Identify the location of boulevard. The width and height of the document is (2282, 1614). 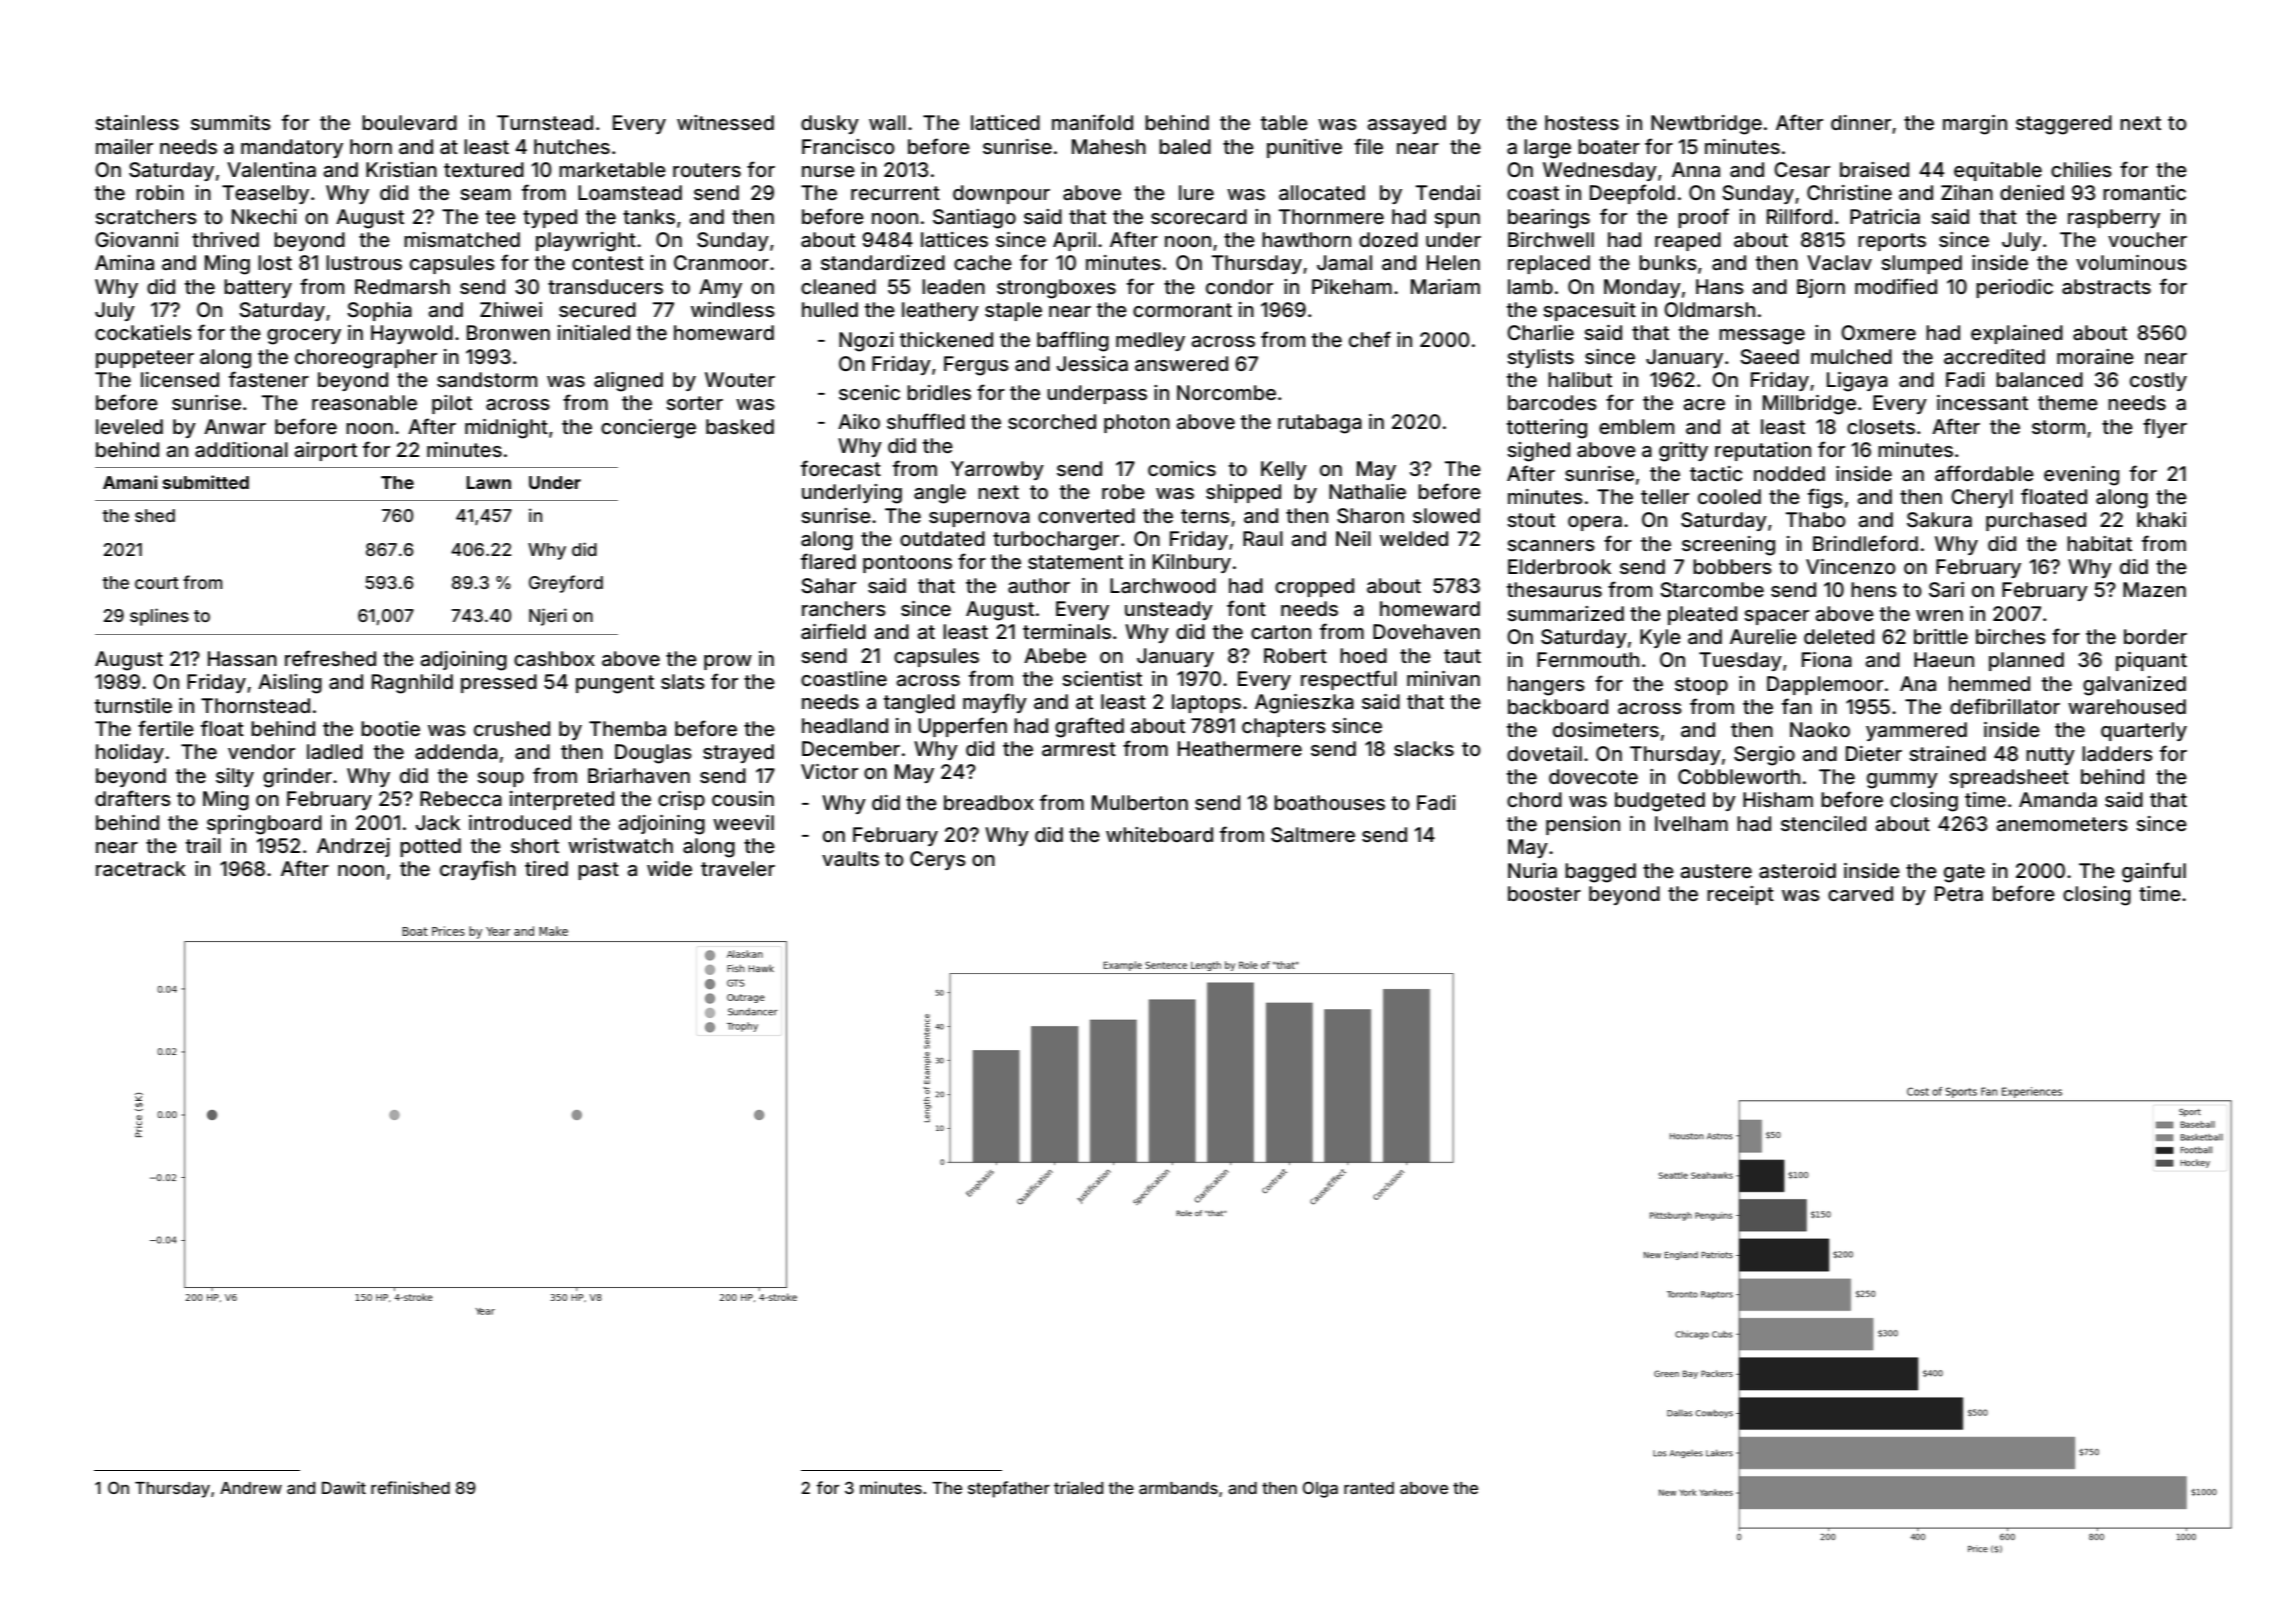
(409, 122).
